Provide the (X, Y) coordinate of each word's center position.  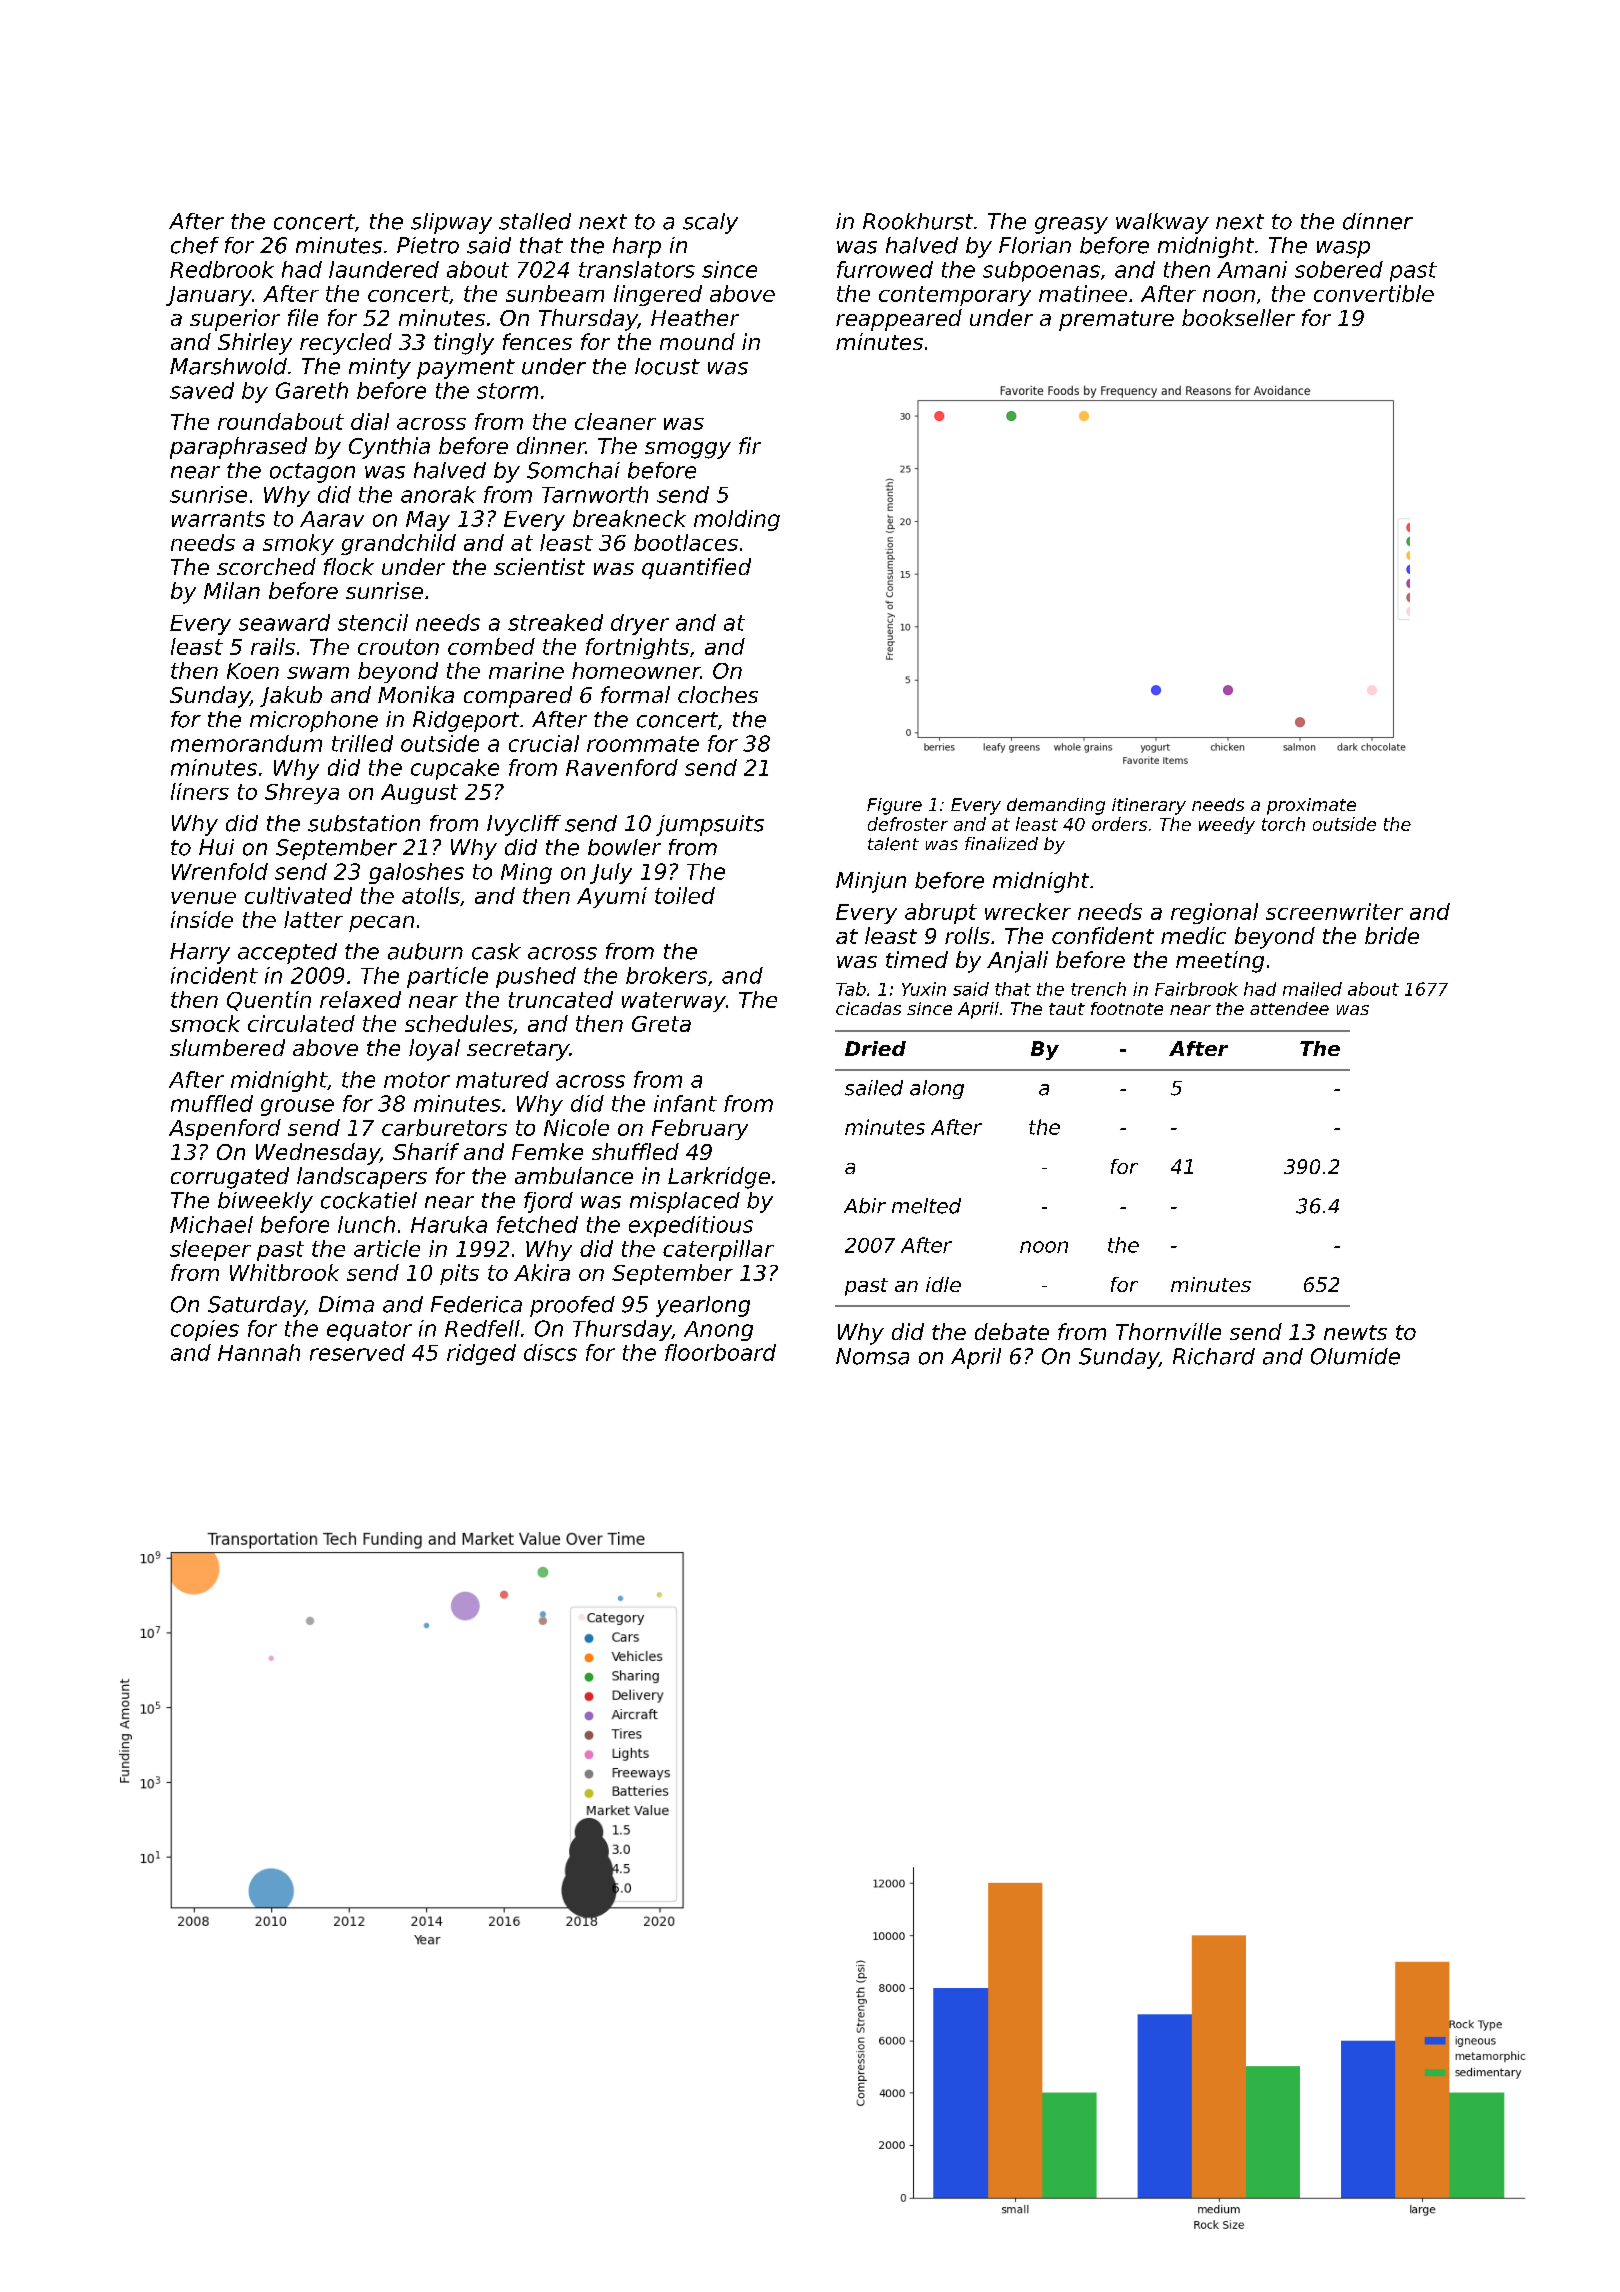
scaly (710, 223)
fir (750, 445)
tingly (464, 344)
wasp (1343, 249)
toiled (685, 895)
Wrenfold (220, 871)
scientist (539, 566)
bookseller (1238, 317)
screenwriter (1334, 911)
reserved (357, 1352)
